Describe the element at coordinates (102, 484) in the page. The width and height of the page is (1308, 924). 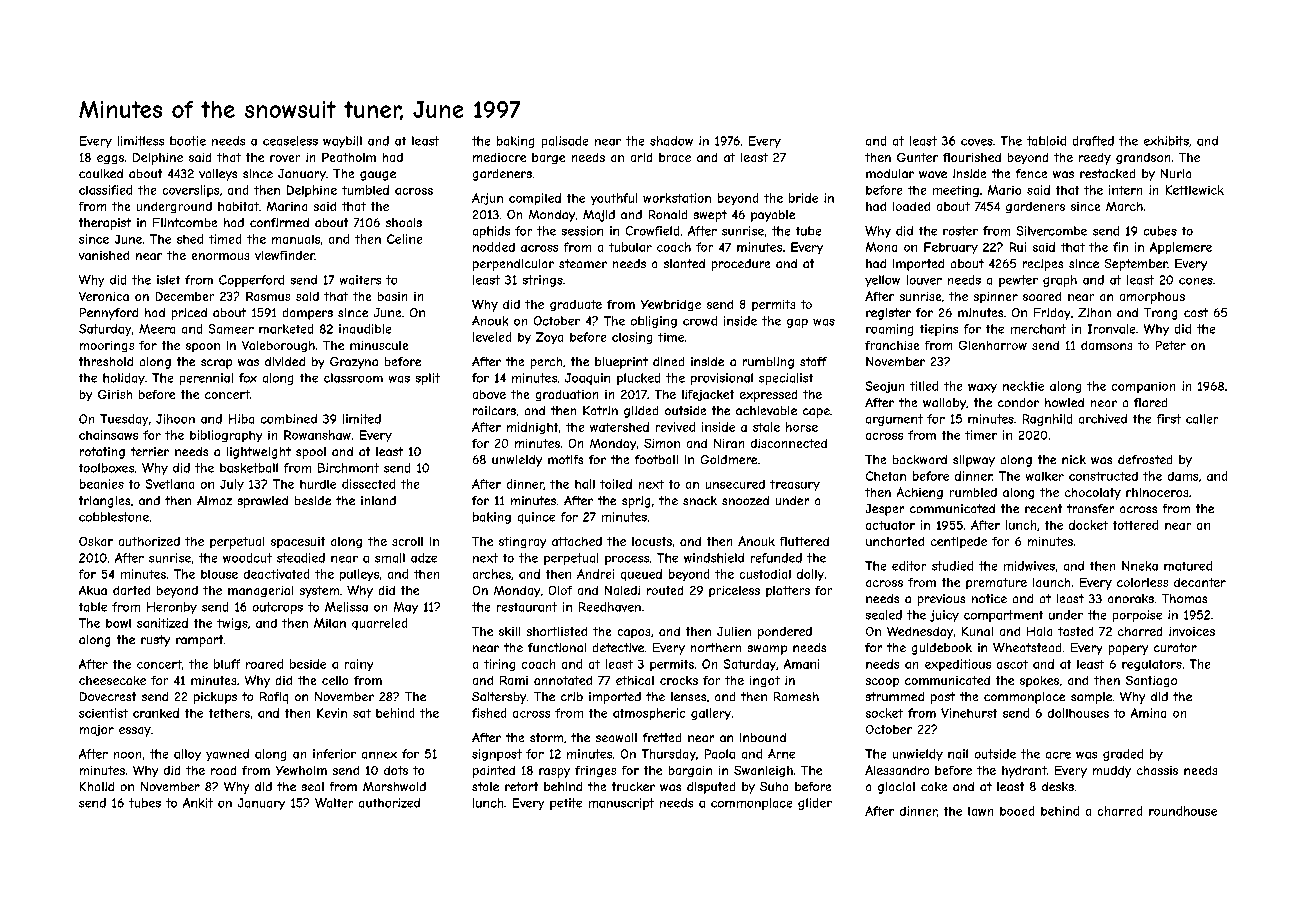
I see `beanies` at that location.
